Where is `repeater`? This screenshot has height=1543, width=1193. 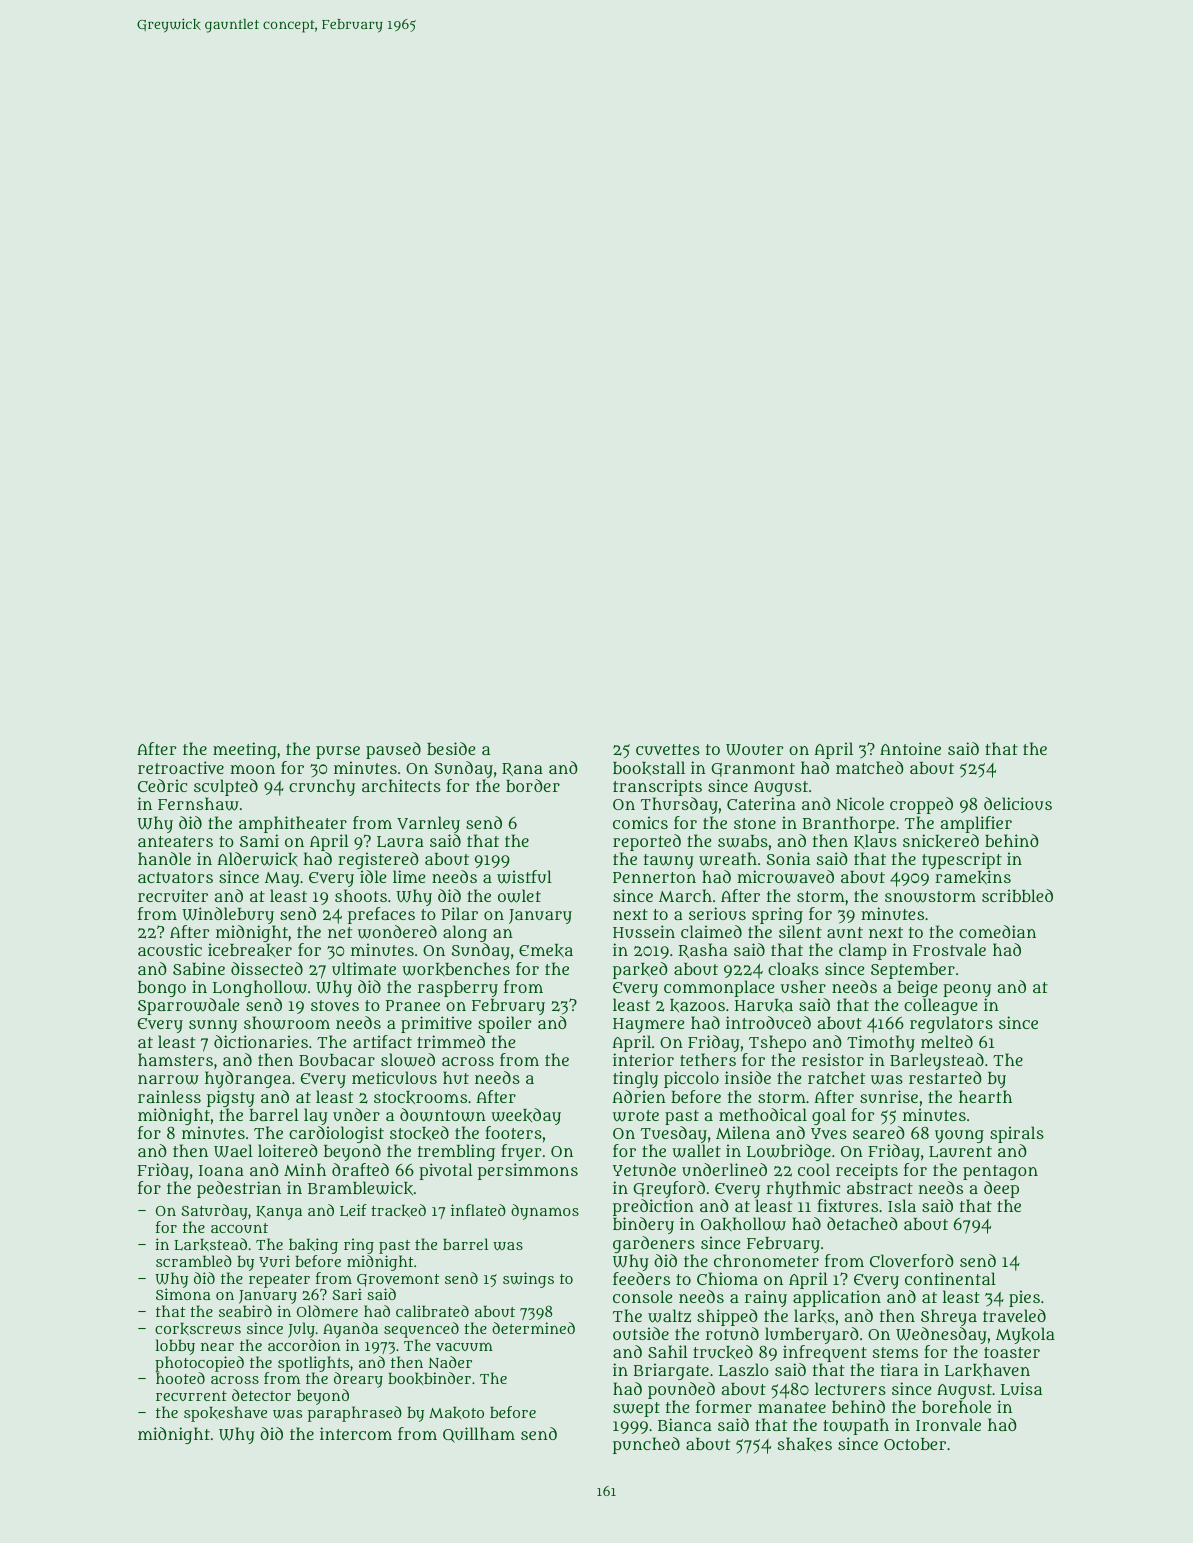 repeater is located at coordinates (279, 1281).
